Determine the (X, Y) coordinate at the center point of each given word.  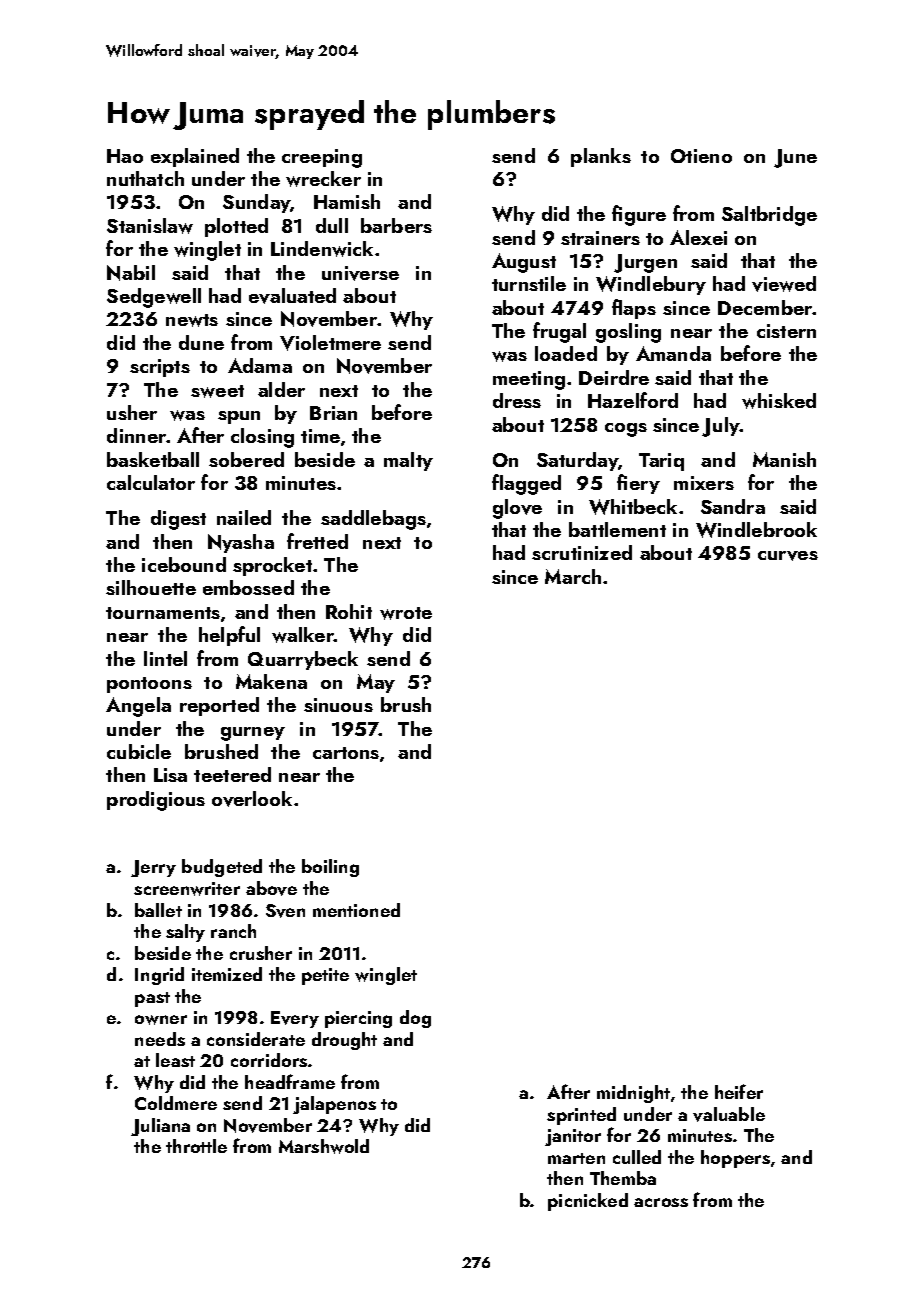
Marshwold (324, 1146)
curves (788, 556)
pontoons (149, 685)
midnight (633, 1094)
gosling (628, 333)
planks (601, 157)
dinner (136, 435)
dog (415, 1019)
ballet (158, 910)
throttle (196, 1146)
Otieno (701, 156)
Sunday (256, 203)
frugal (559, 332)
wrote (406, 613)
